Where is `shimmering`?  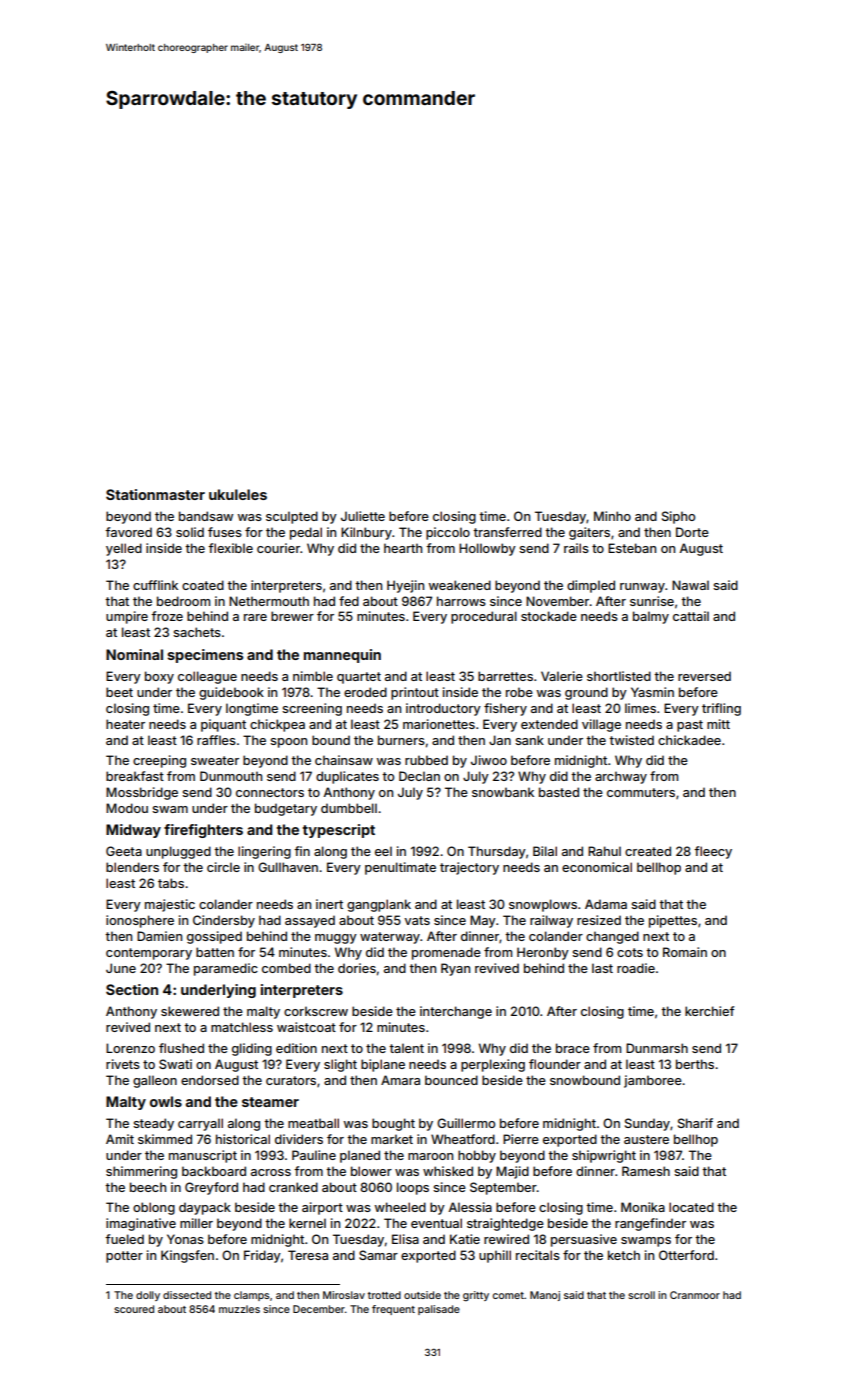 shimmering is located at coordinates (141, 1172).
